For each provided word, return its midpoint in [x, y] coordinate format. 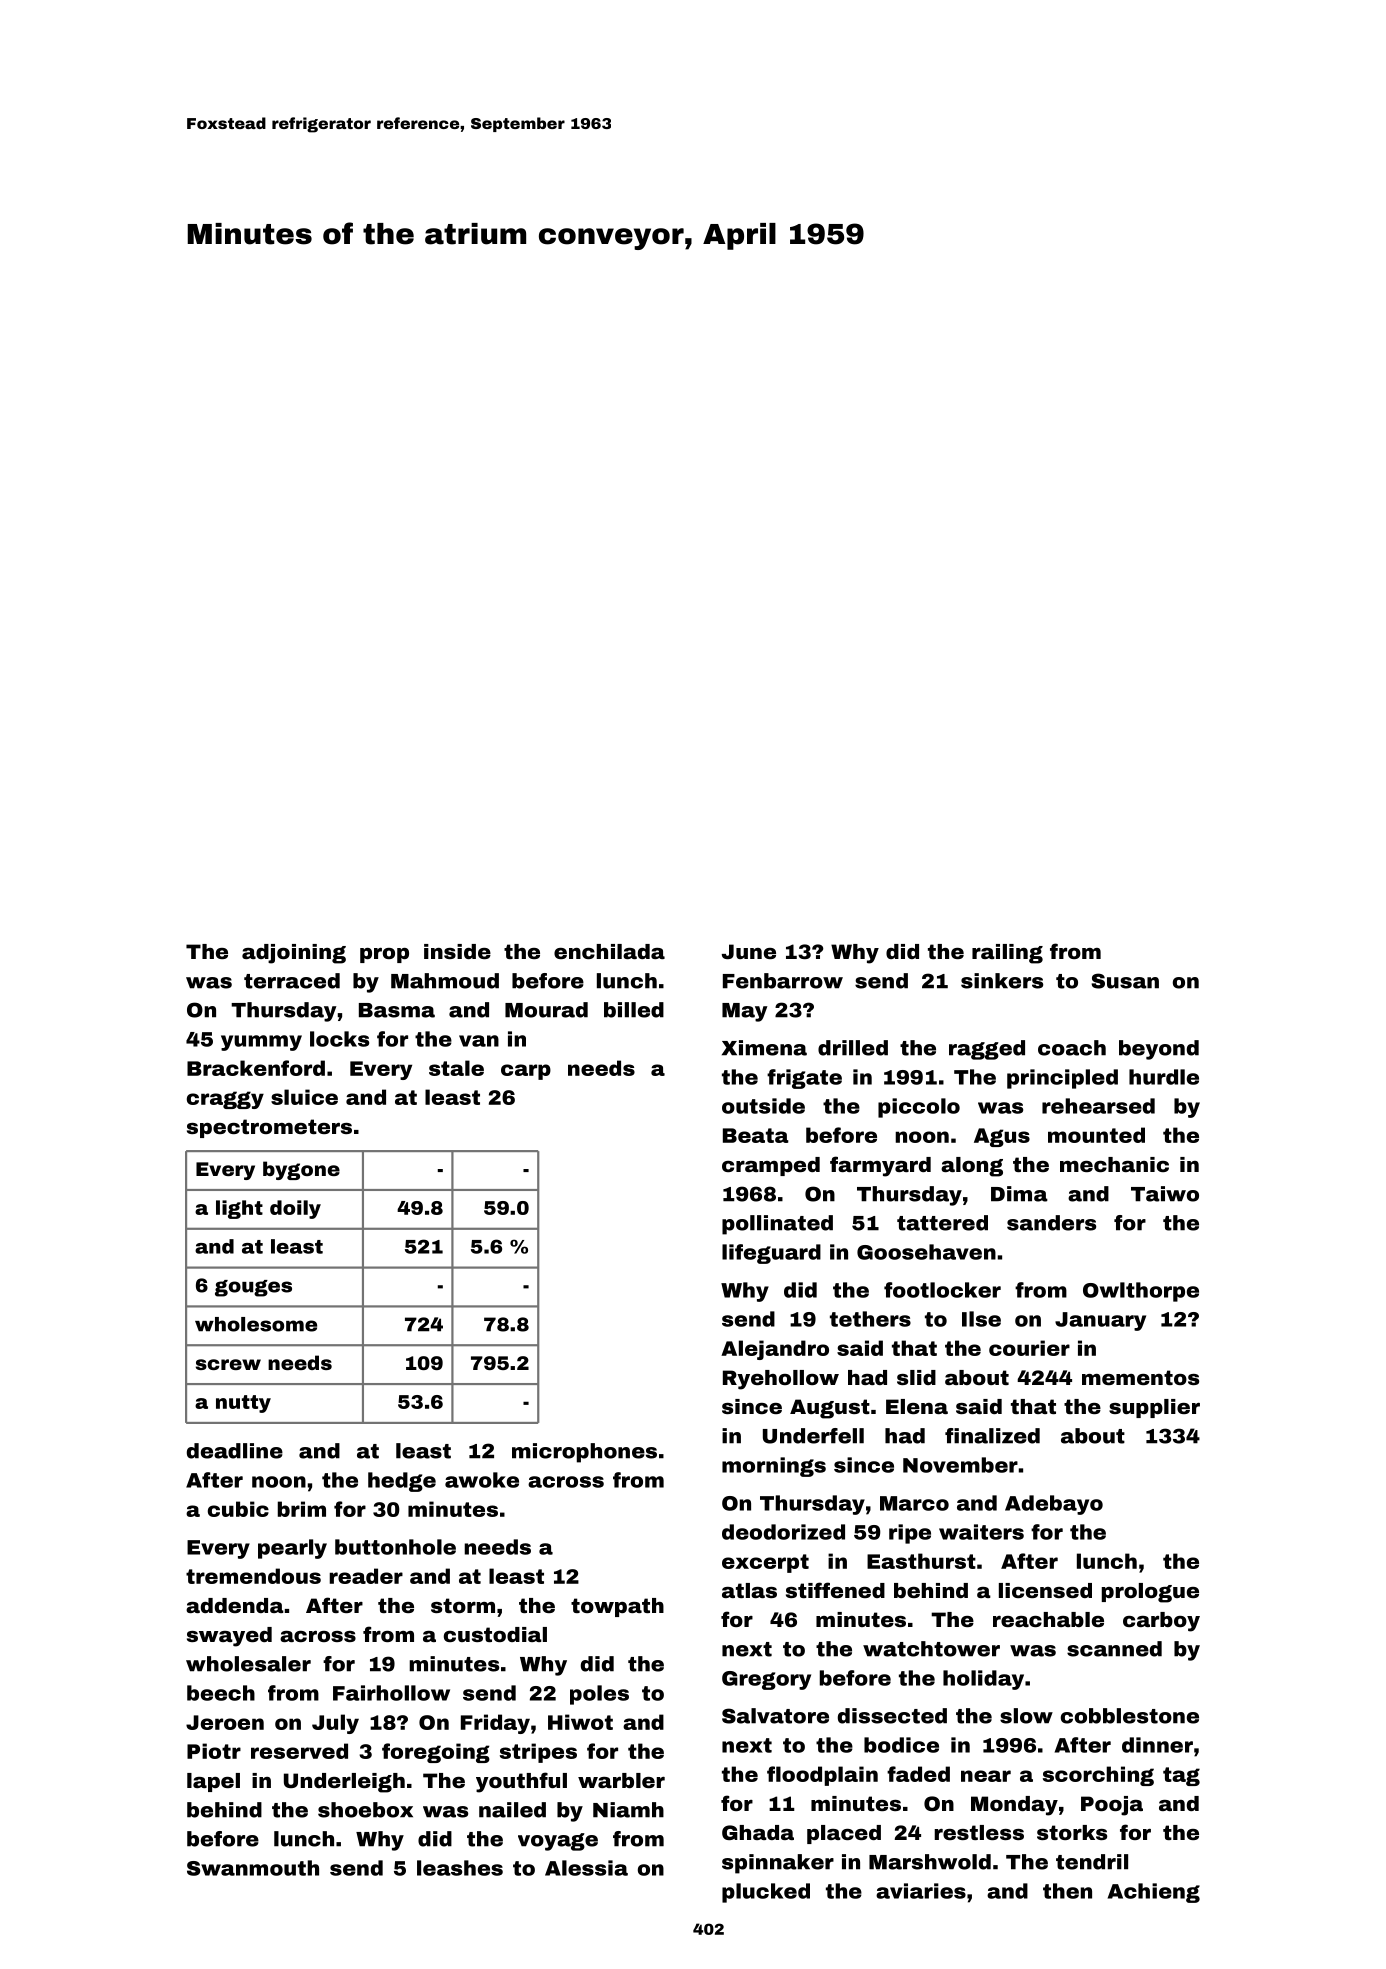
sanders [1051, 1223]
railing [1007, 954]
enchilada [609, 951]
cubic [238, 1509]
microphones [584, 1453]
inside [457, 951]
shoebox [365, 1810]
